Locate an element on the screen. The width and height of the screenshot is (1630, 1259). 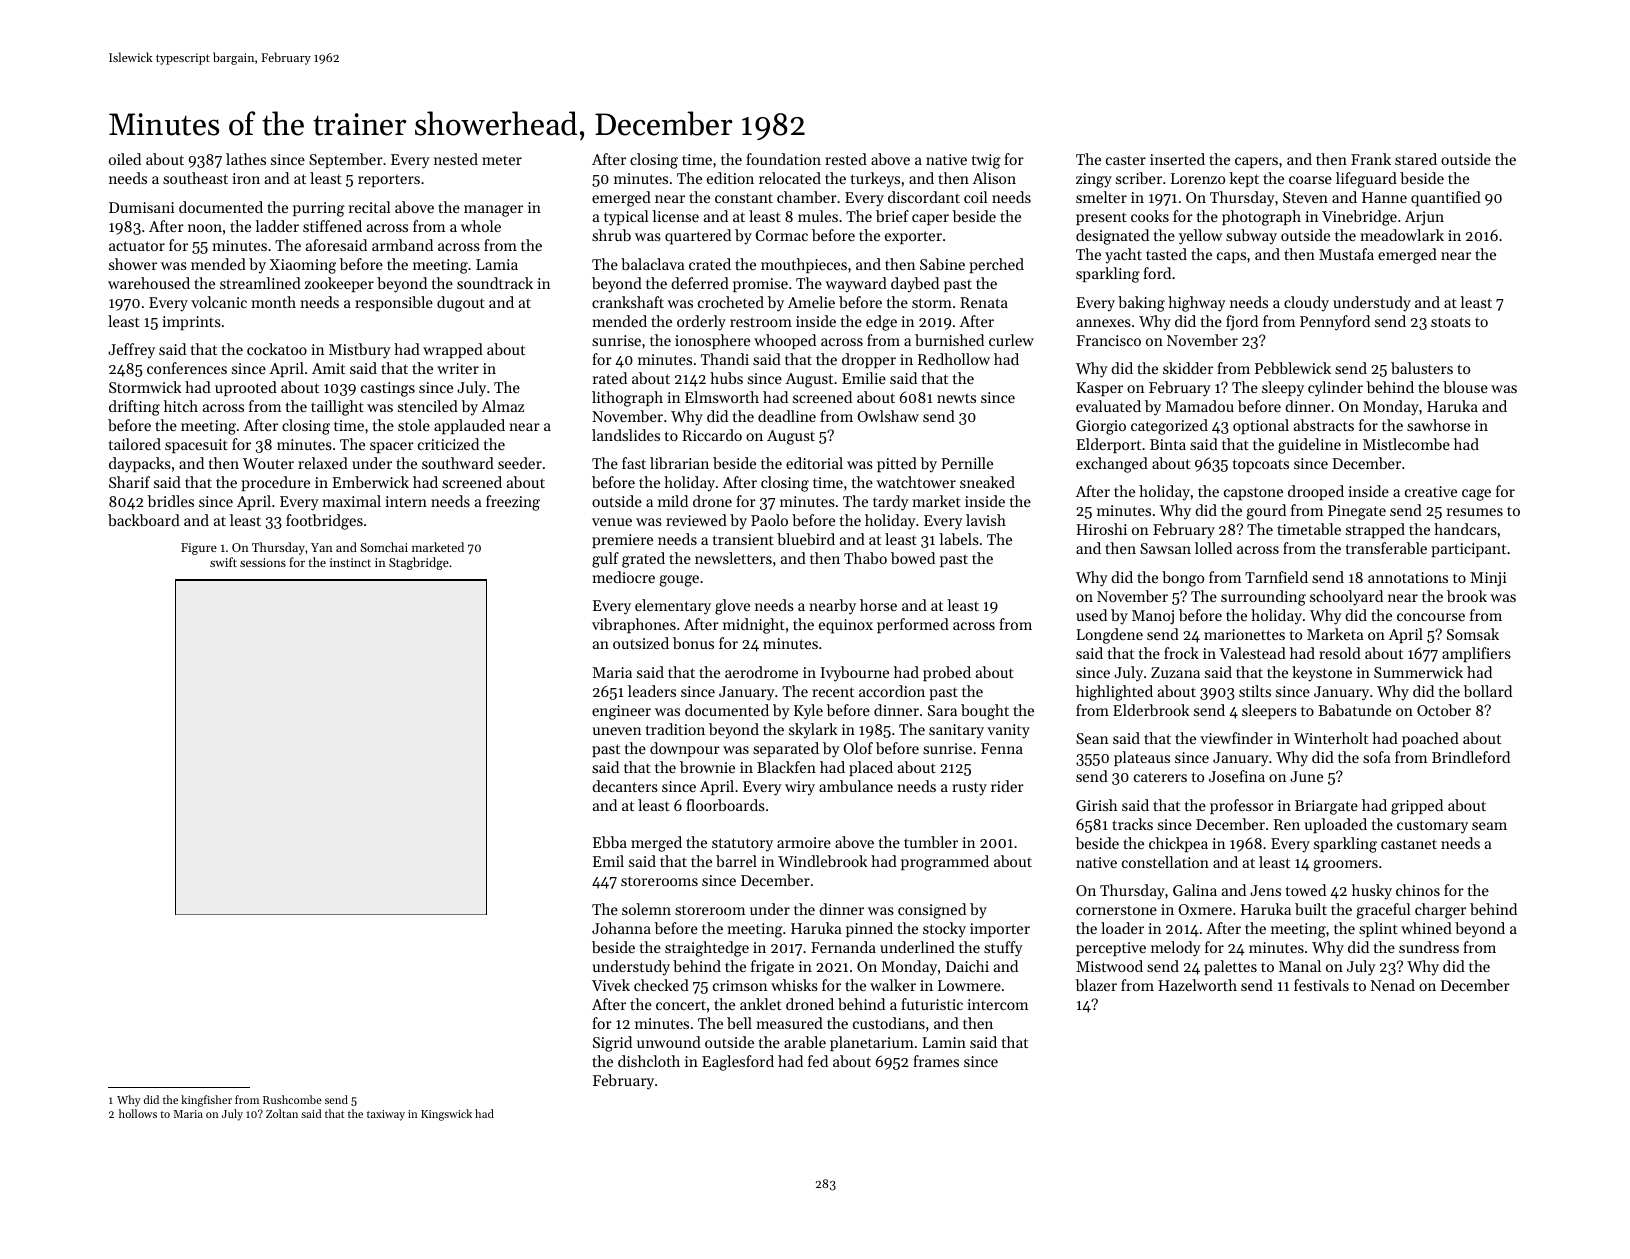
kingfisher is located at coordinates (206, 1101).
